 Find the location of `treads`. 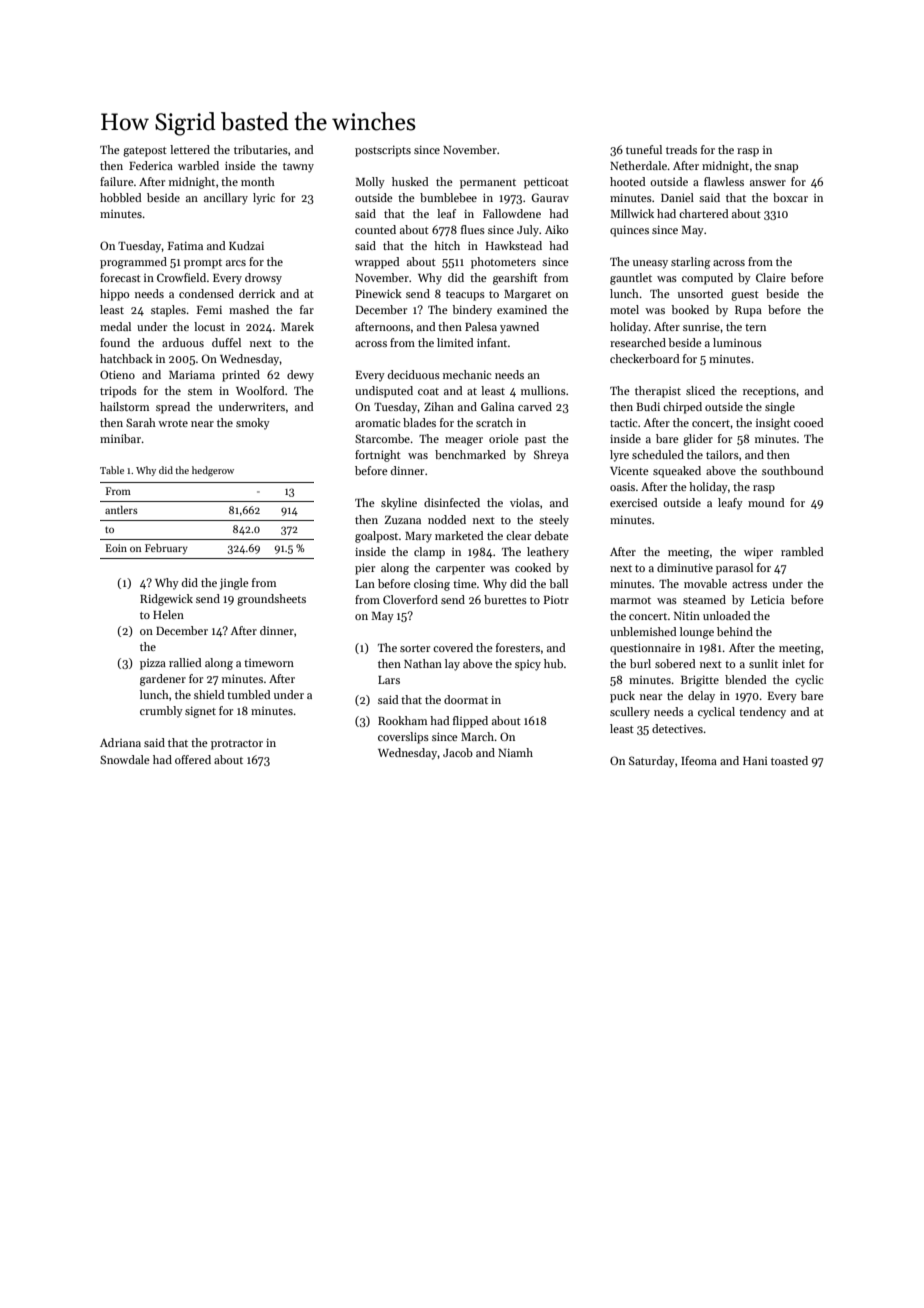

treads is located at coordinates (681, 149).
